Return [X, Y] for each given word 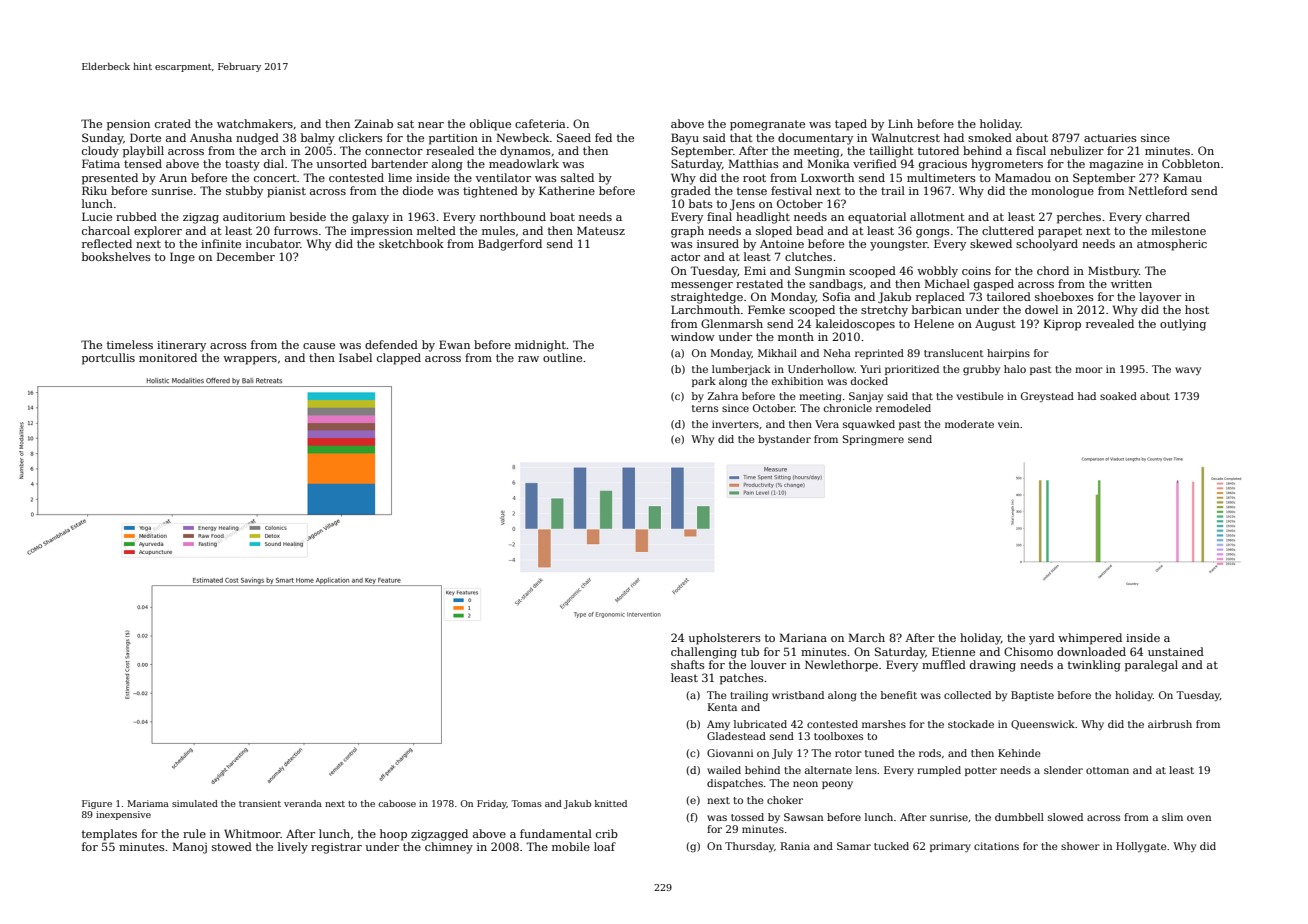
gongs [933, 233]
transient [260, 803]
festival [791, 190]
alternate [828, 770]
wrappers [250, 360]
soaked [1118, 396]
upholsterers [725, 639]
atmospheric [1172, 245]
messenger [702, 286]
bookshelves [116, 256]
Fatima [101, 163]
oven [1199, 818]
